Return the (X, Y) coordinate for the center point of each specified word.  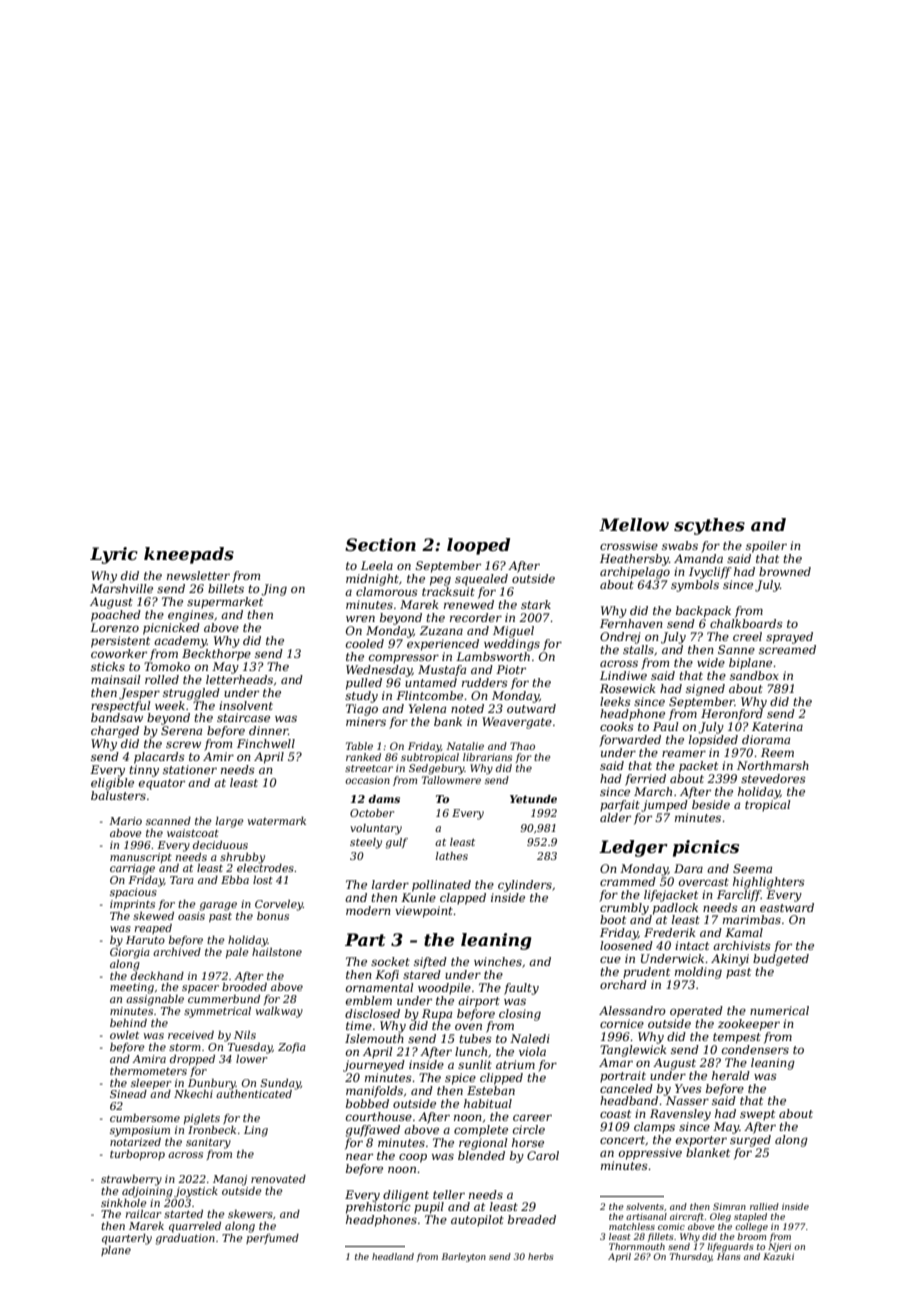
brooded (244, 987)
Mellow (634, 524)
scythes (709, 526)
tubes (475, 1038)
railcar (144, 1214)
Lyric (114, 555)
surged (750, 1141)
